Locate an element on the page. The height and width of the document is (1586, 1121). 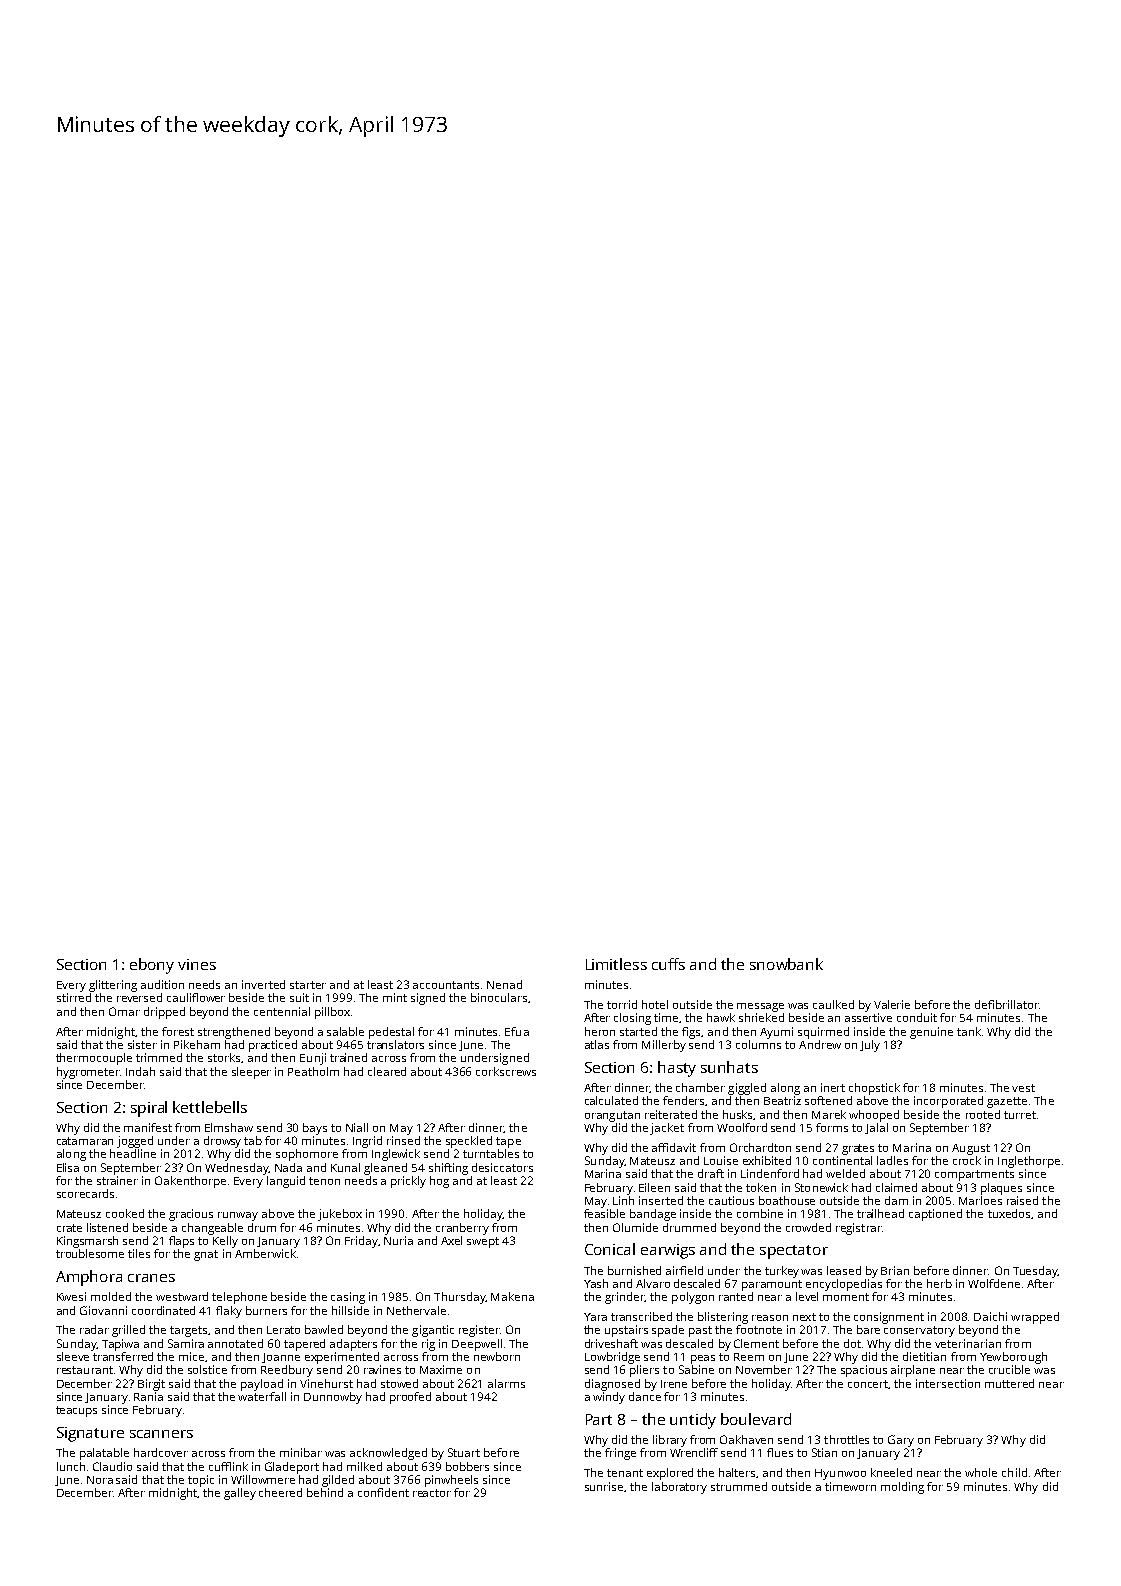
Giovanni is located at coordinates (103, 1310).
